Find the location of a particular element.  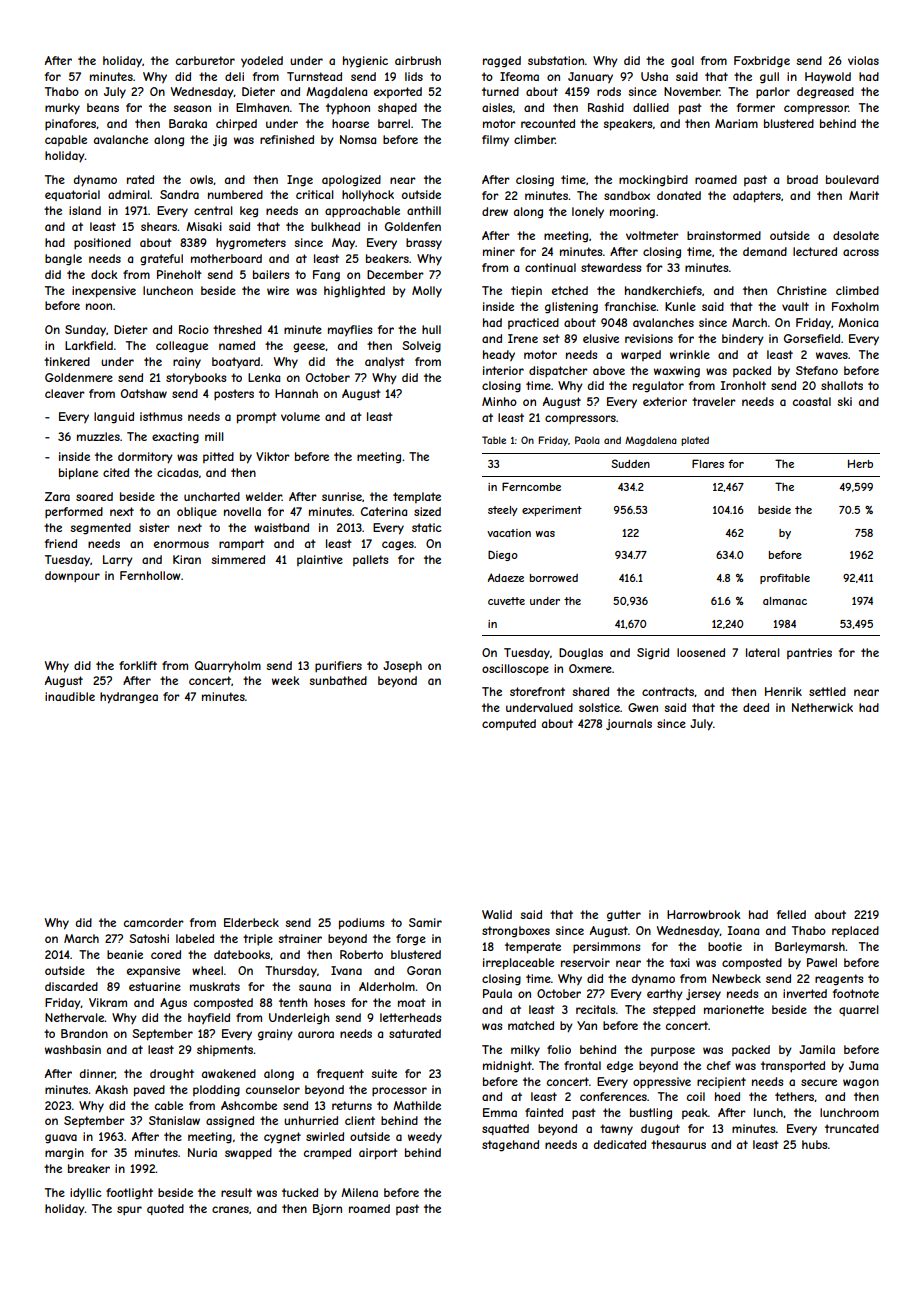

carburetor is located at coordinates (205, 60).
